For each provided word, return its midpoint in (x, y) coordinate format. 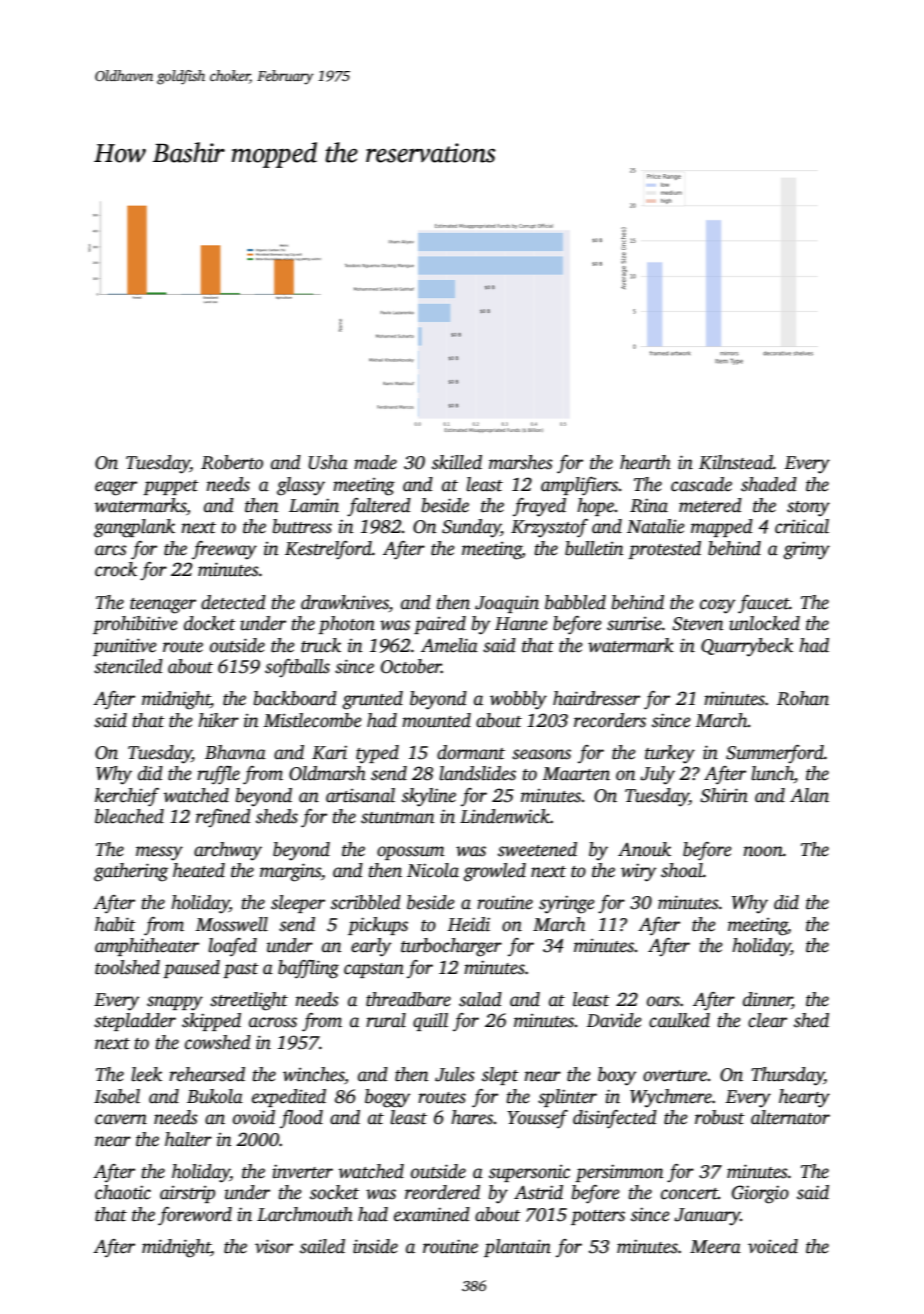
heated (199, 870)
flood (301, 1119)
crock (116, 569)
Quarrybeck (747, 647)
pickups (378, 926)
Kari (329, 752)
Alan (809, 795)
